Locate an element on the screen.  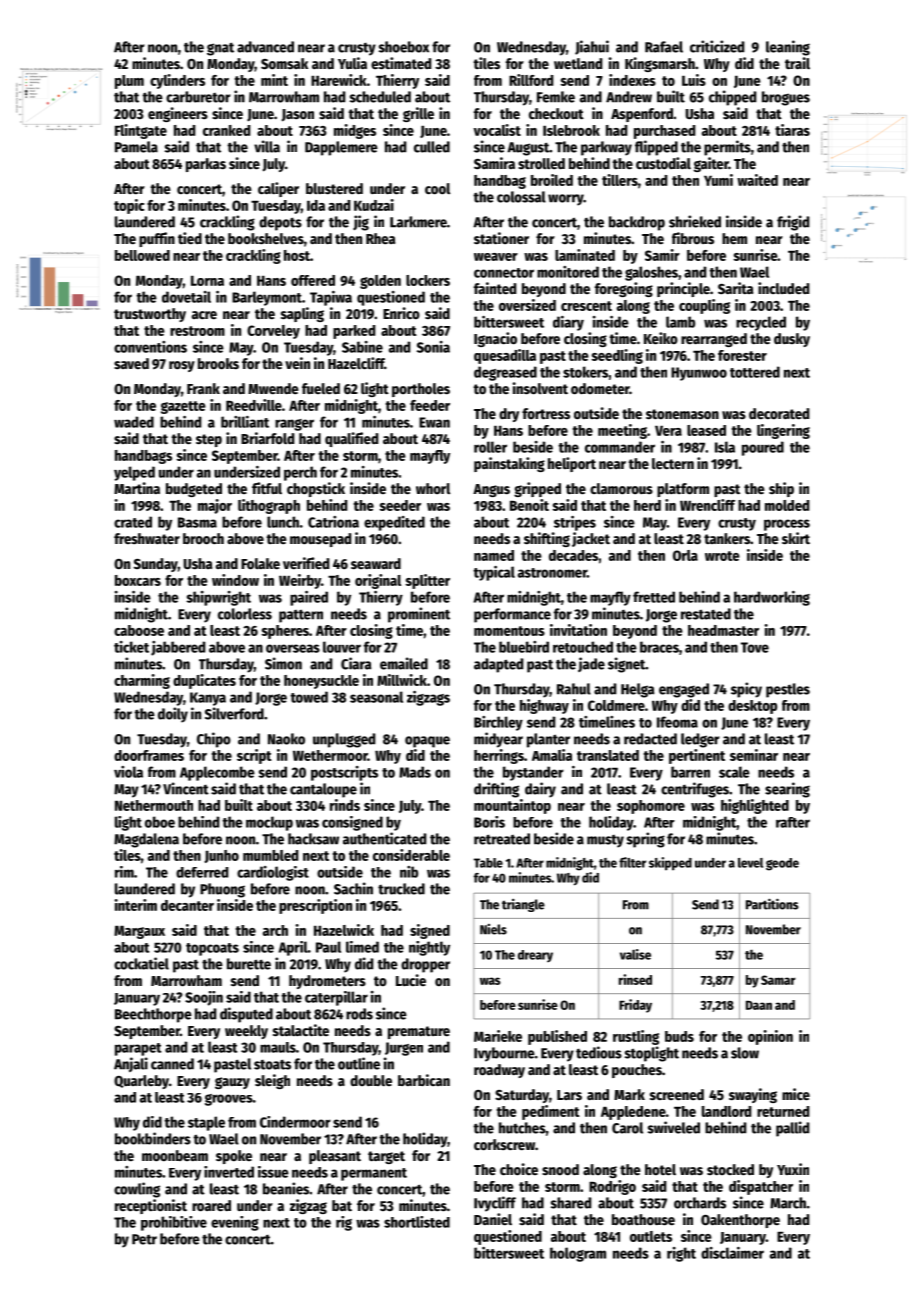
shoebox is located at coordinates (404, 47).
